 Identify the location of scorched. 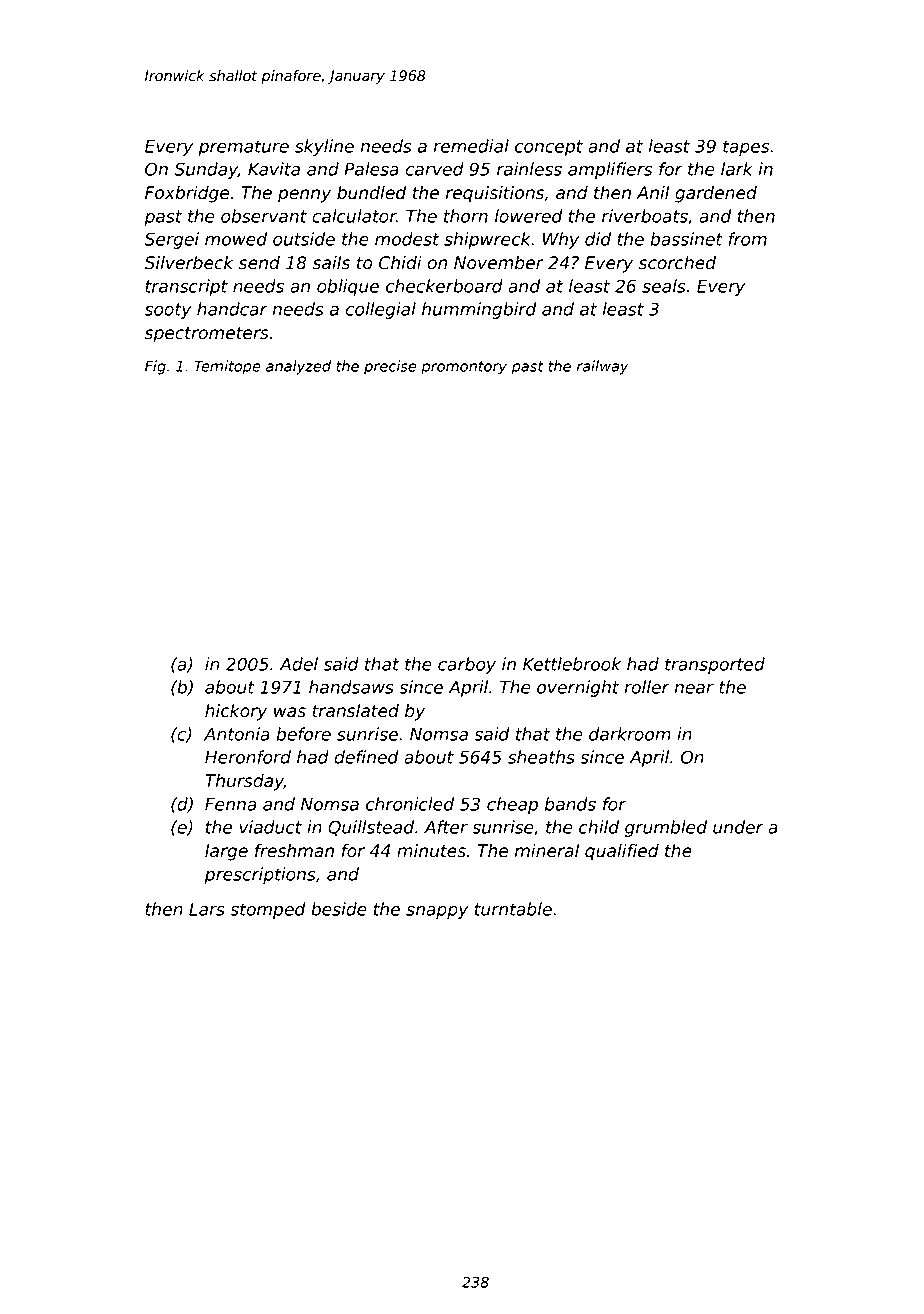
(677, 263).
